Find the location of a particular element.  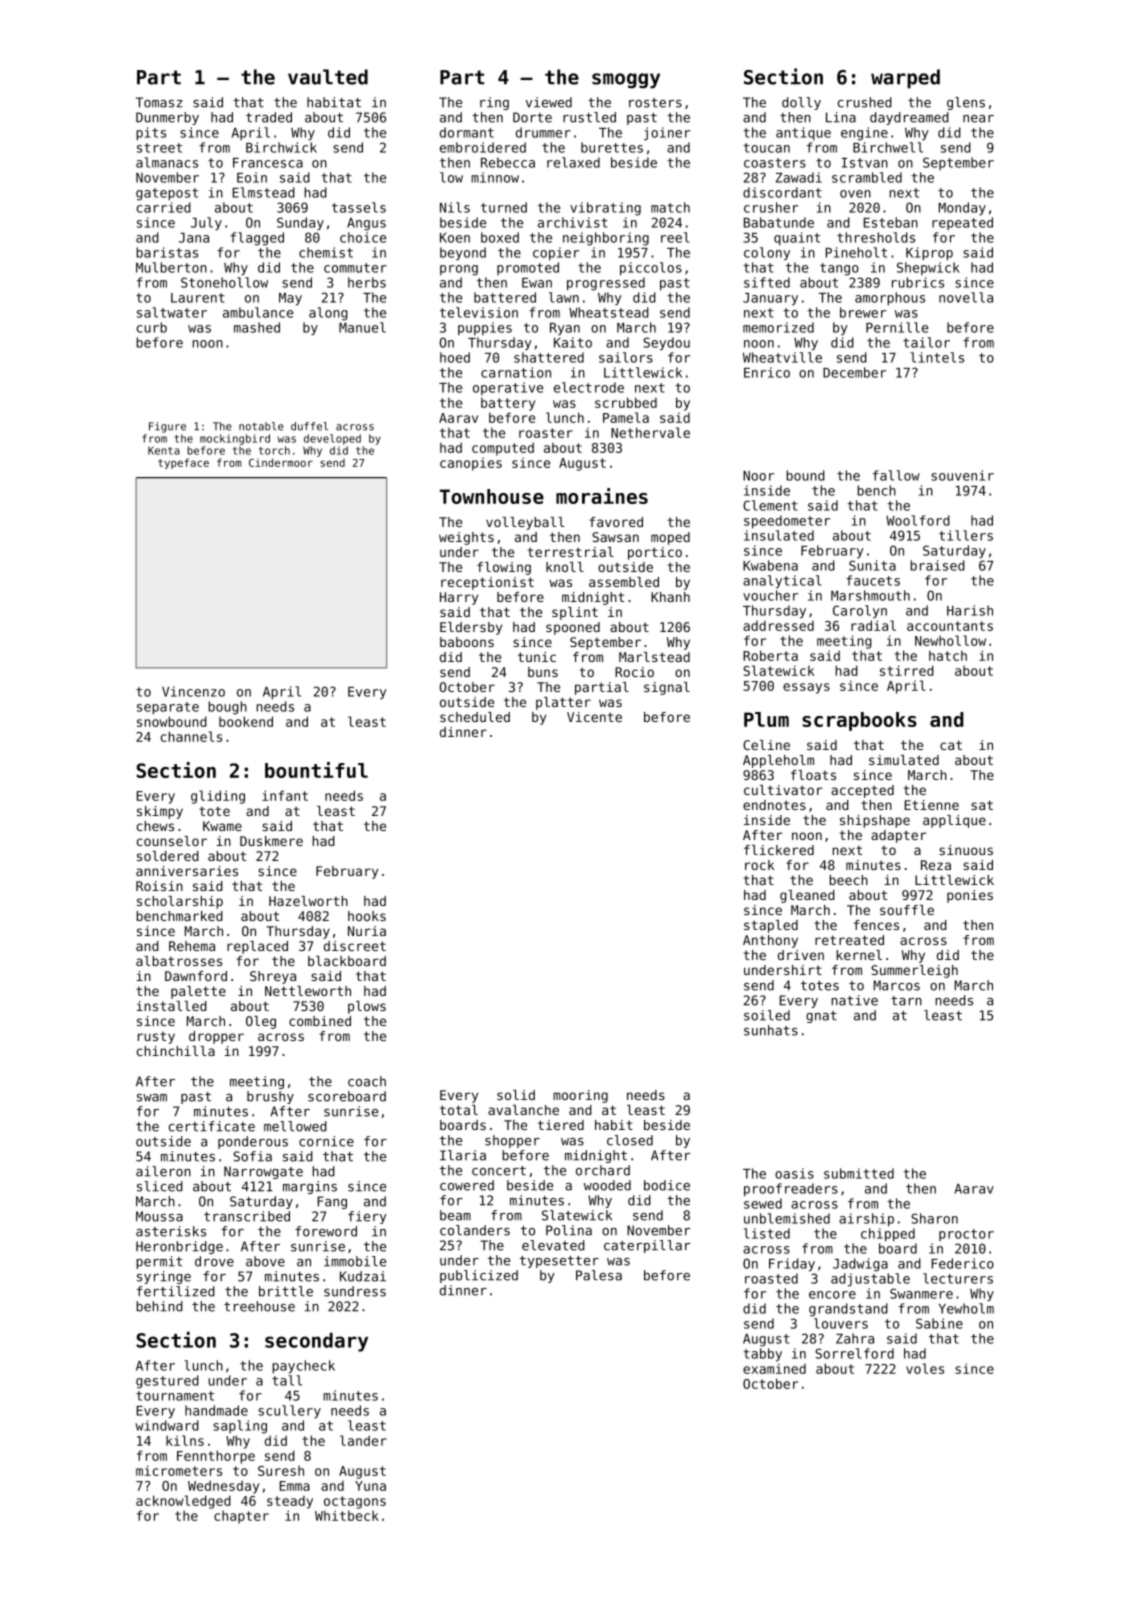

anniversaries is located at coordinates (187, 871).
